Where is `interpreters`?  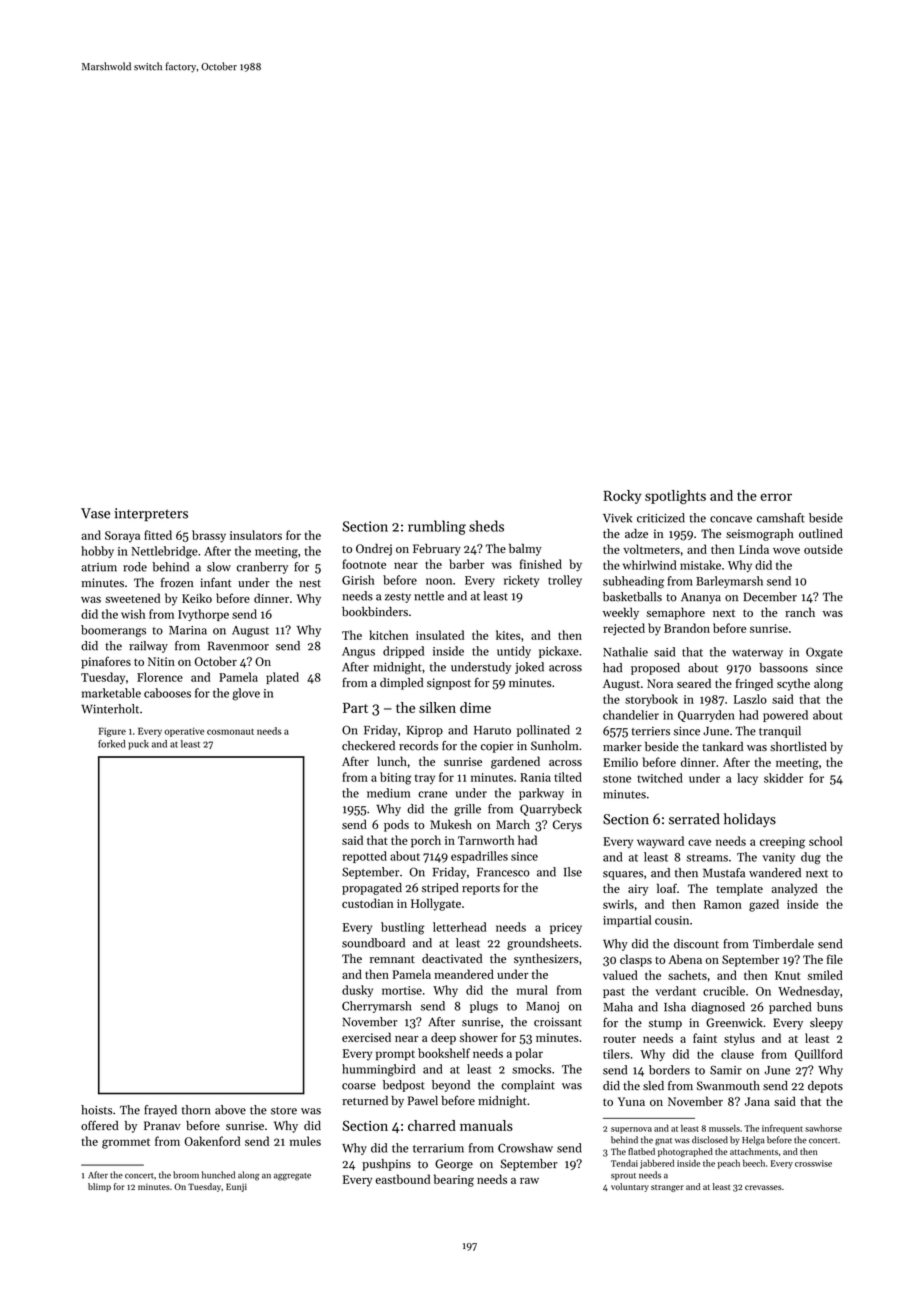 interpreters is located at coordinates (151, 514).
